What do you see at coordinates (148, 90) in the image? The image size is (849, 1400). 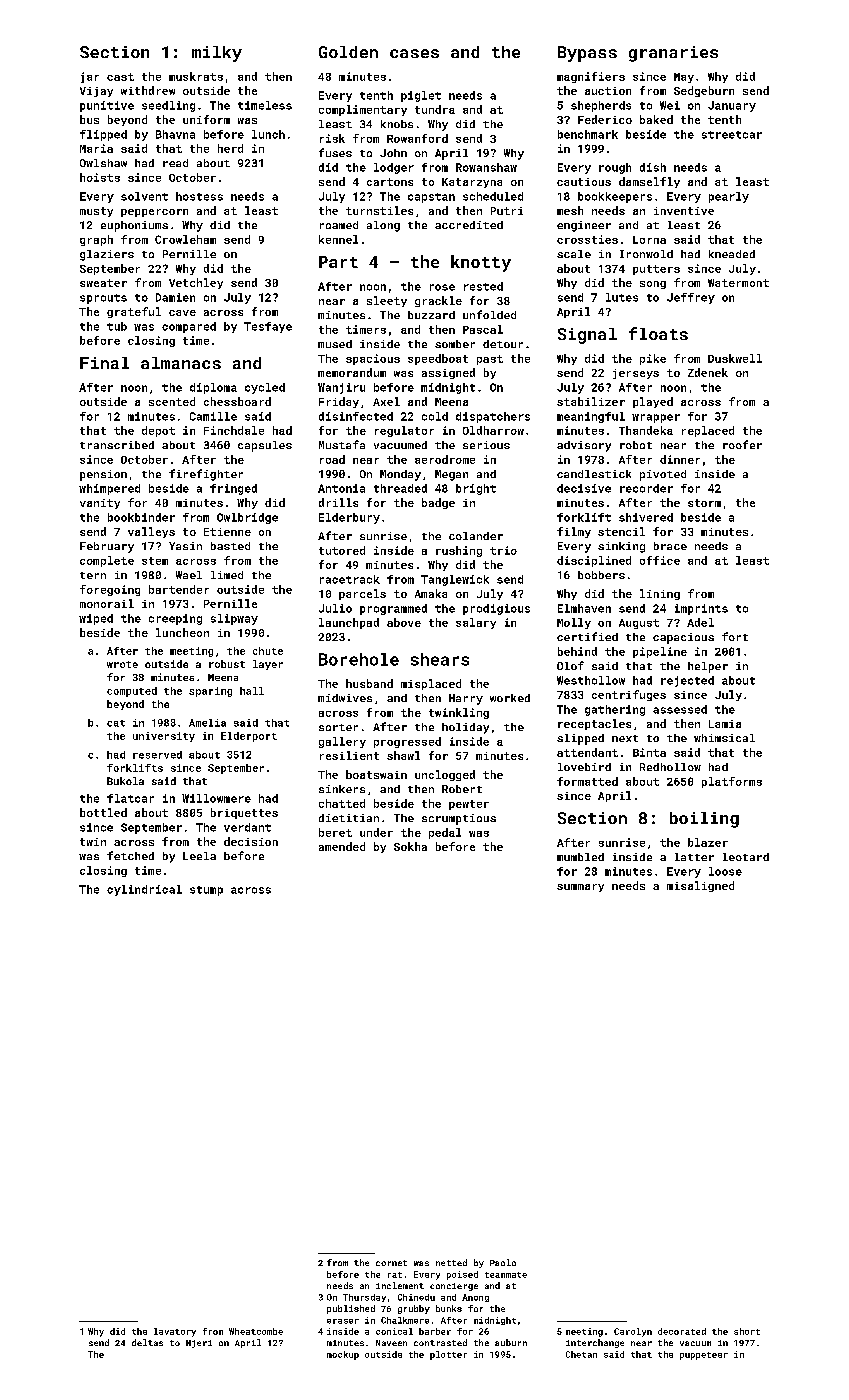 I see `withdrew` at bounding box center [148, 90].
